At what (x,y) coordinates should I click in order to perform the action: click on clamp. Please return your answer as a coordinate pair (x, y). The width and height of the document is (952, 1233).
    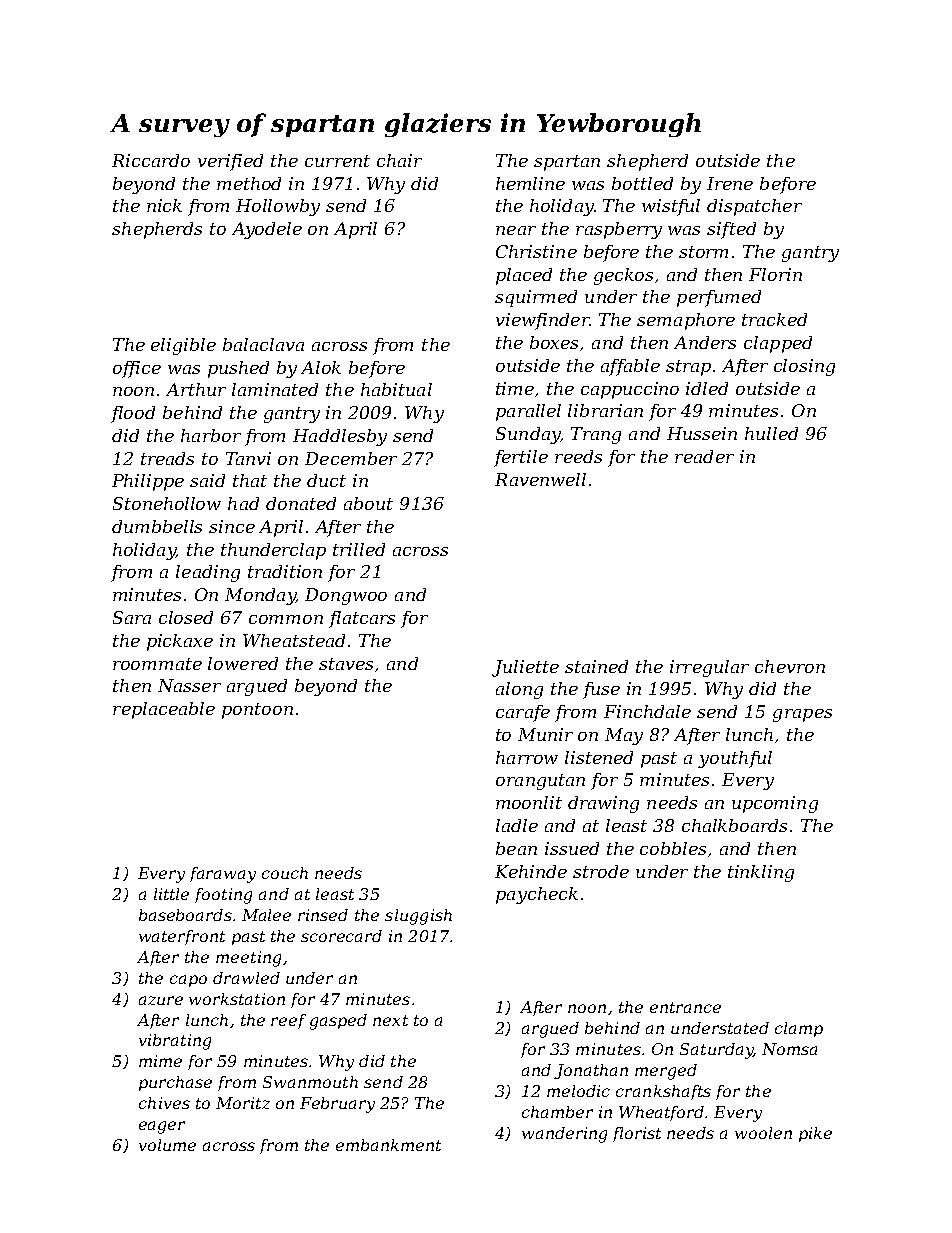
    Looking at the image, I should click on (799, 1029).
